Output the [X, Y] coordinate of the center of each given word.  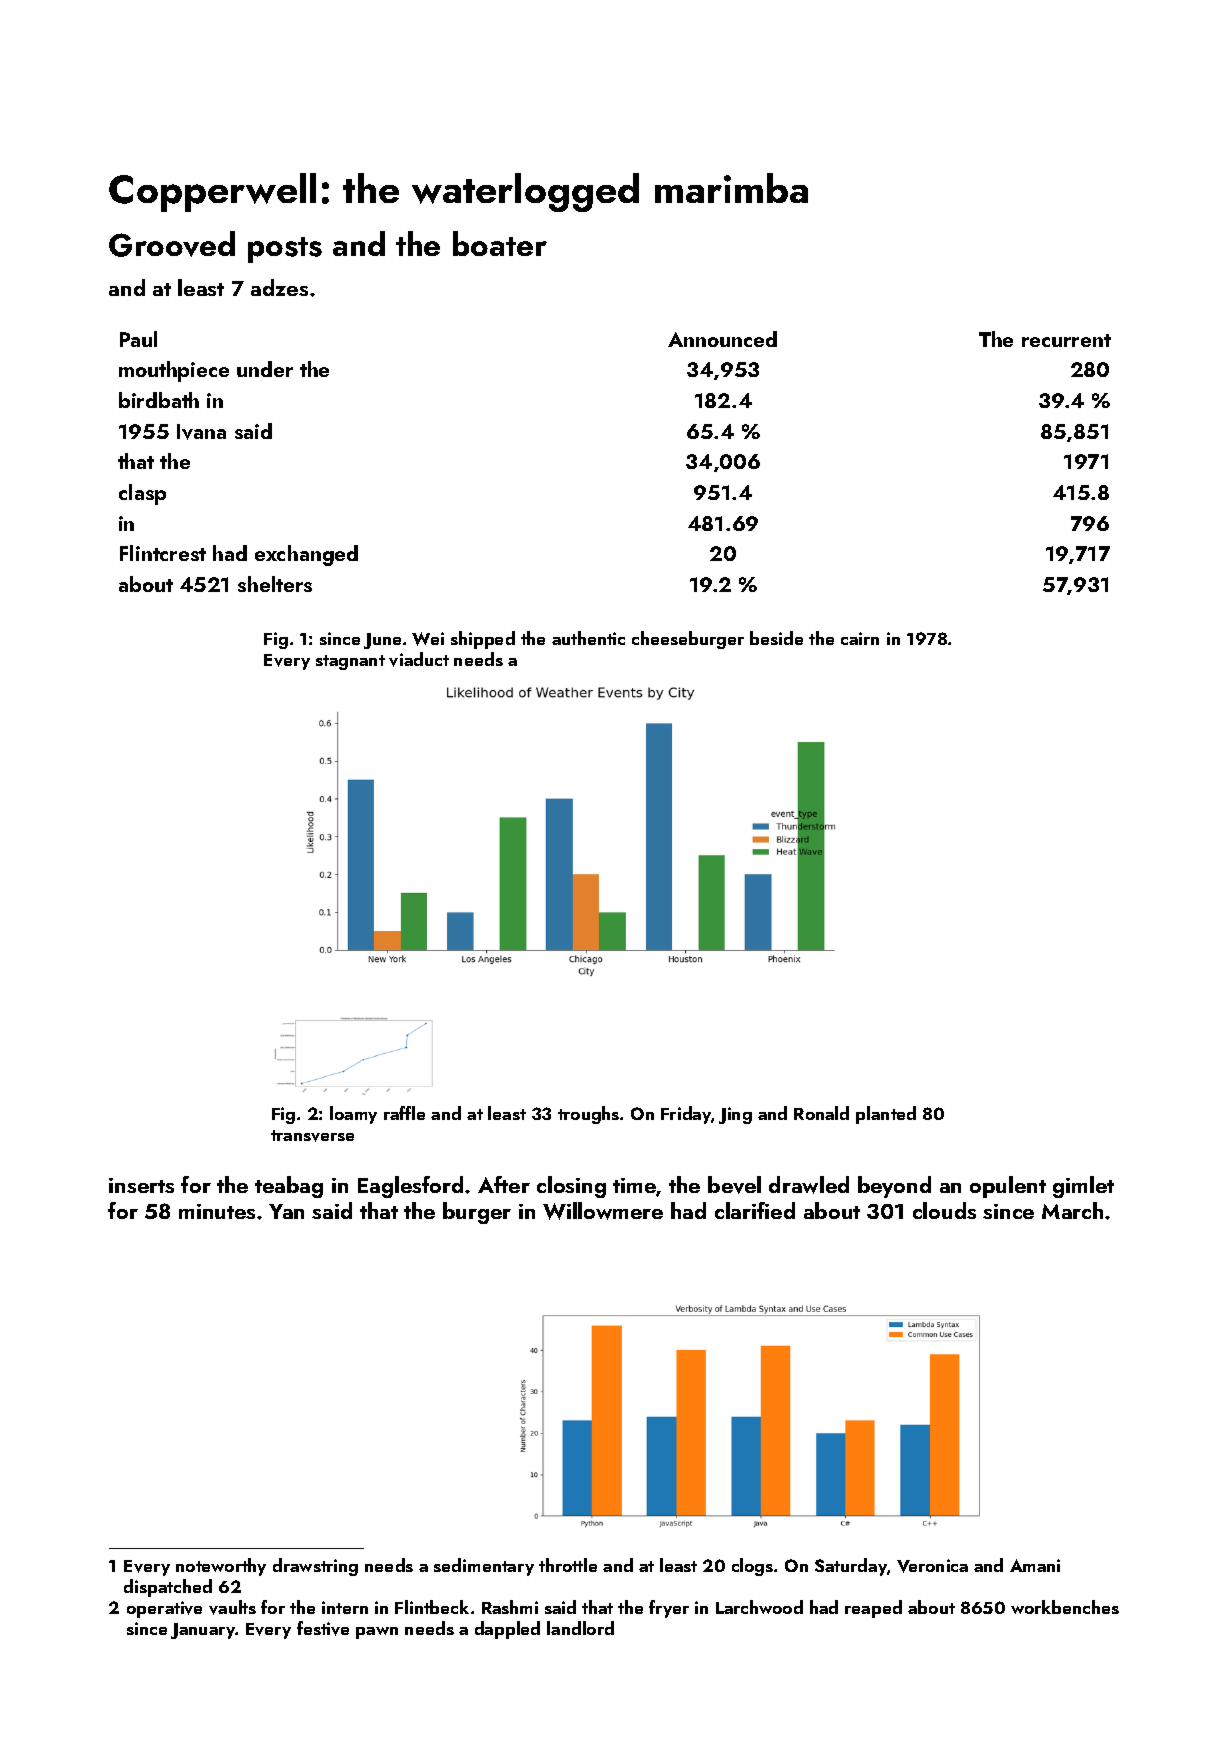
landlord [580, 1628]
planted [886, 1115]
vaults [232, 1607]
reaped [873, 1609]
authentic [588, 638]
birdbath [159, 400]
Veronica [932, 1566]
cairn [860, 638]
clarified [755, 1210]
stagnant [350, 662]
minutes [217, 1211]
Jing [735, 1115]
